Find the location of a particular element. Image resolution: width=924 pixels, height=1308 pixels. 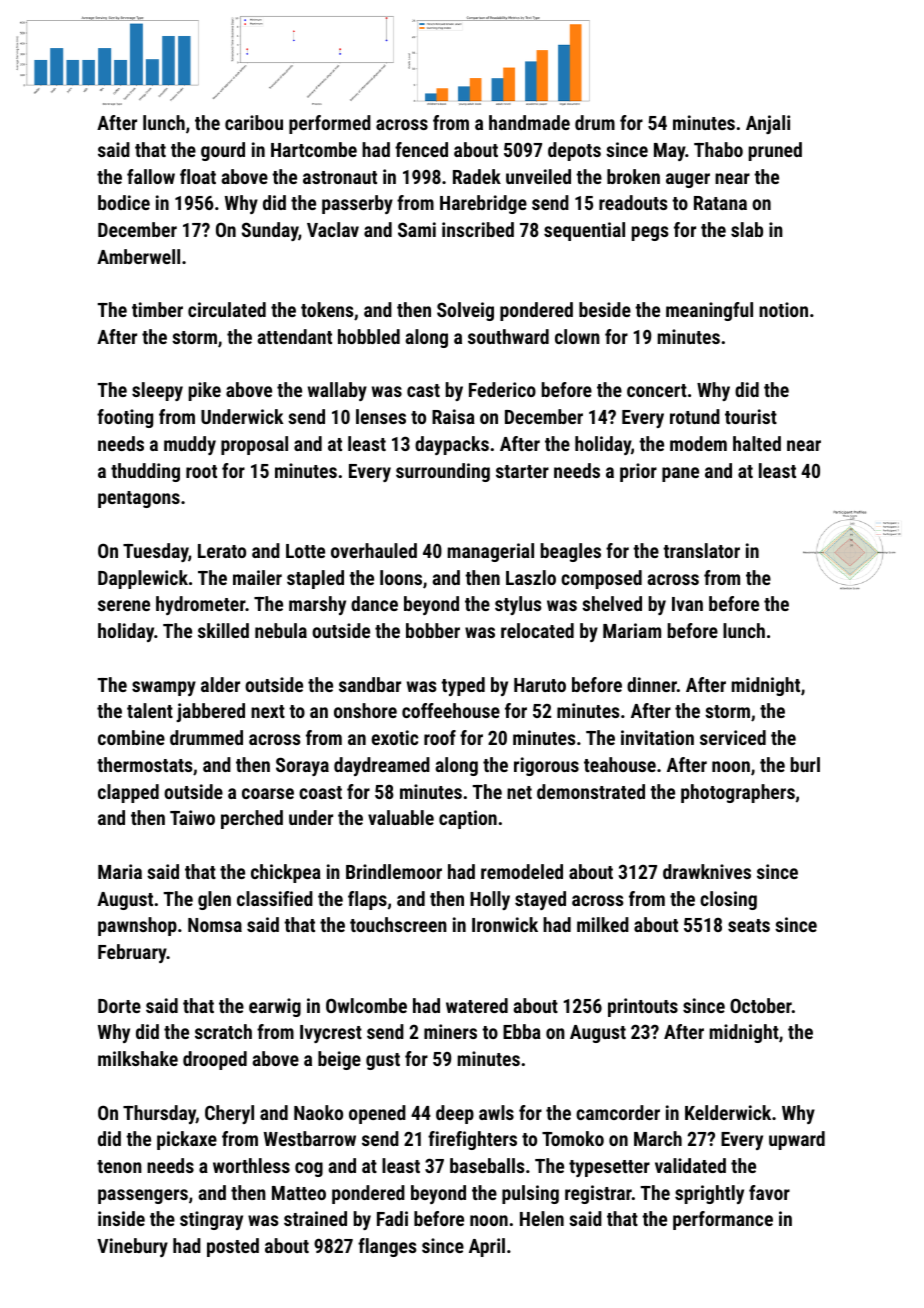

fallow is located at coordinates (151, 176).
